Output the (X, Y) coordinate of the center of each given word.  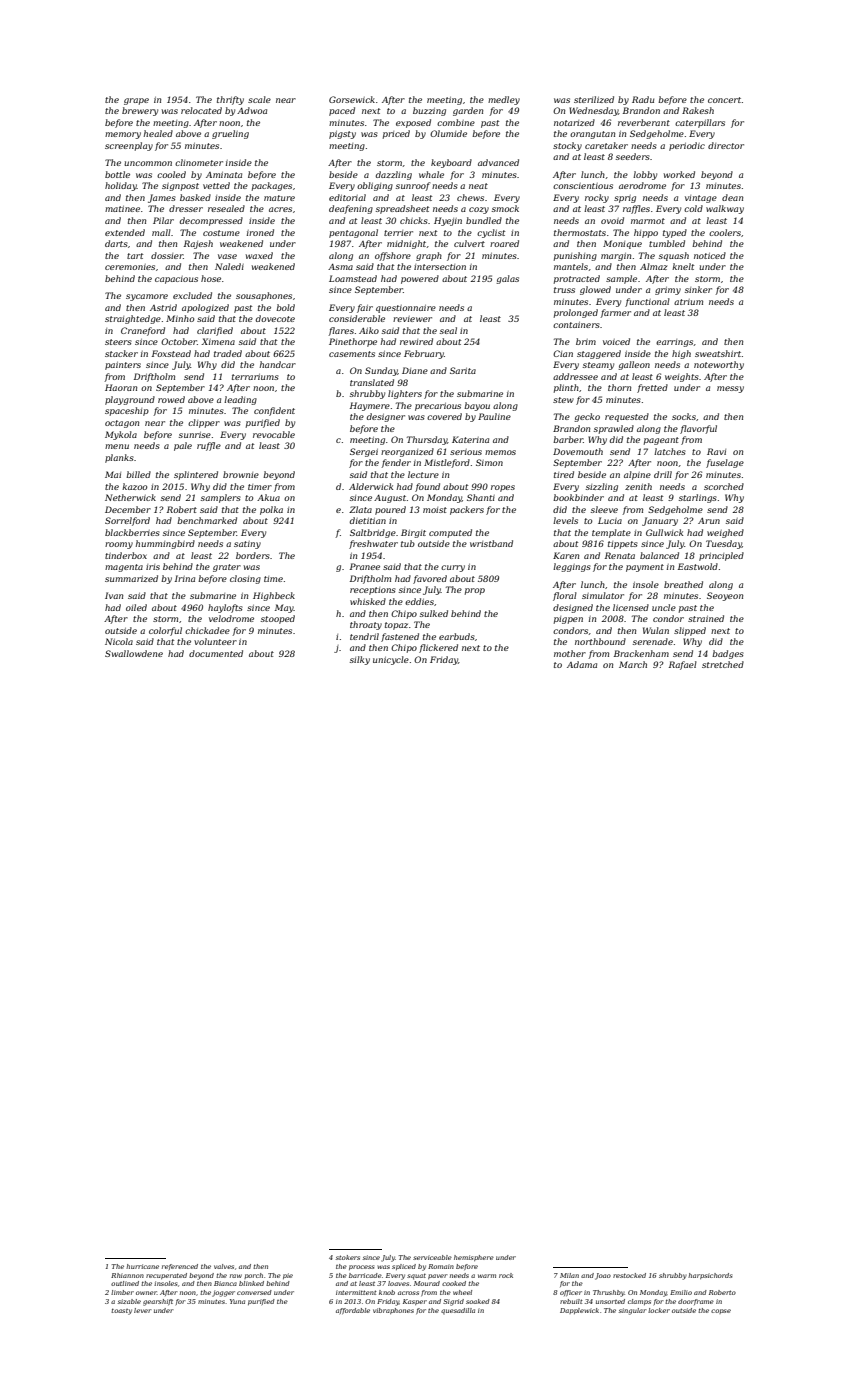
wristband (491, 543)
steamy (598, 366)
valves (224, 1266)
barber (568, 439)
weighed (725, 533)
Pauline (494, 416)
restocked (629, 1275)
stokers (348, 1257)
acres (280, 209)
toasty (121, 1311)
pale (183, 446)
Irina (185, 578)
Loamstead (353, 278)
